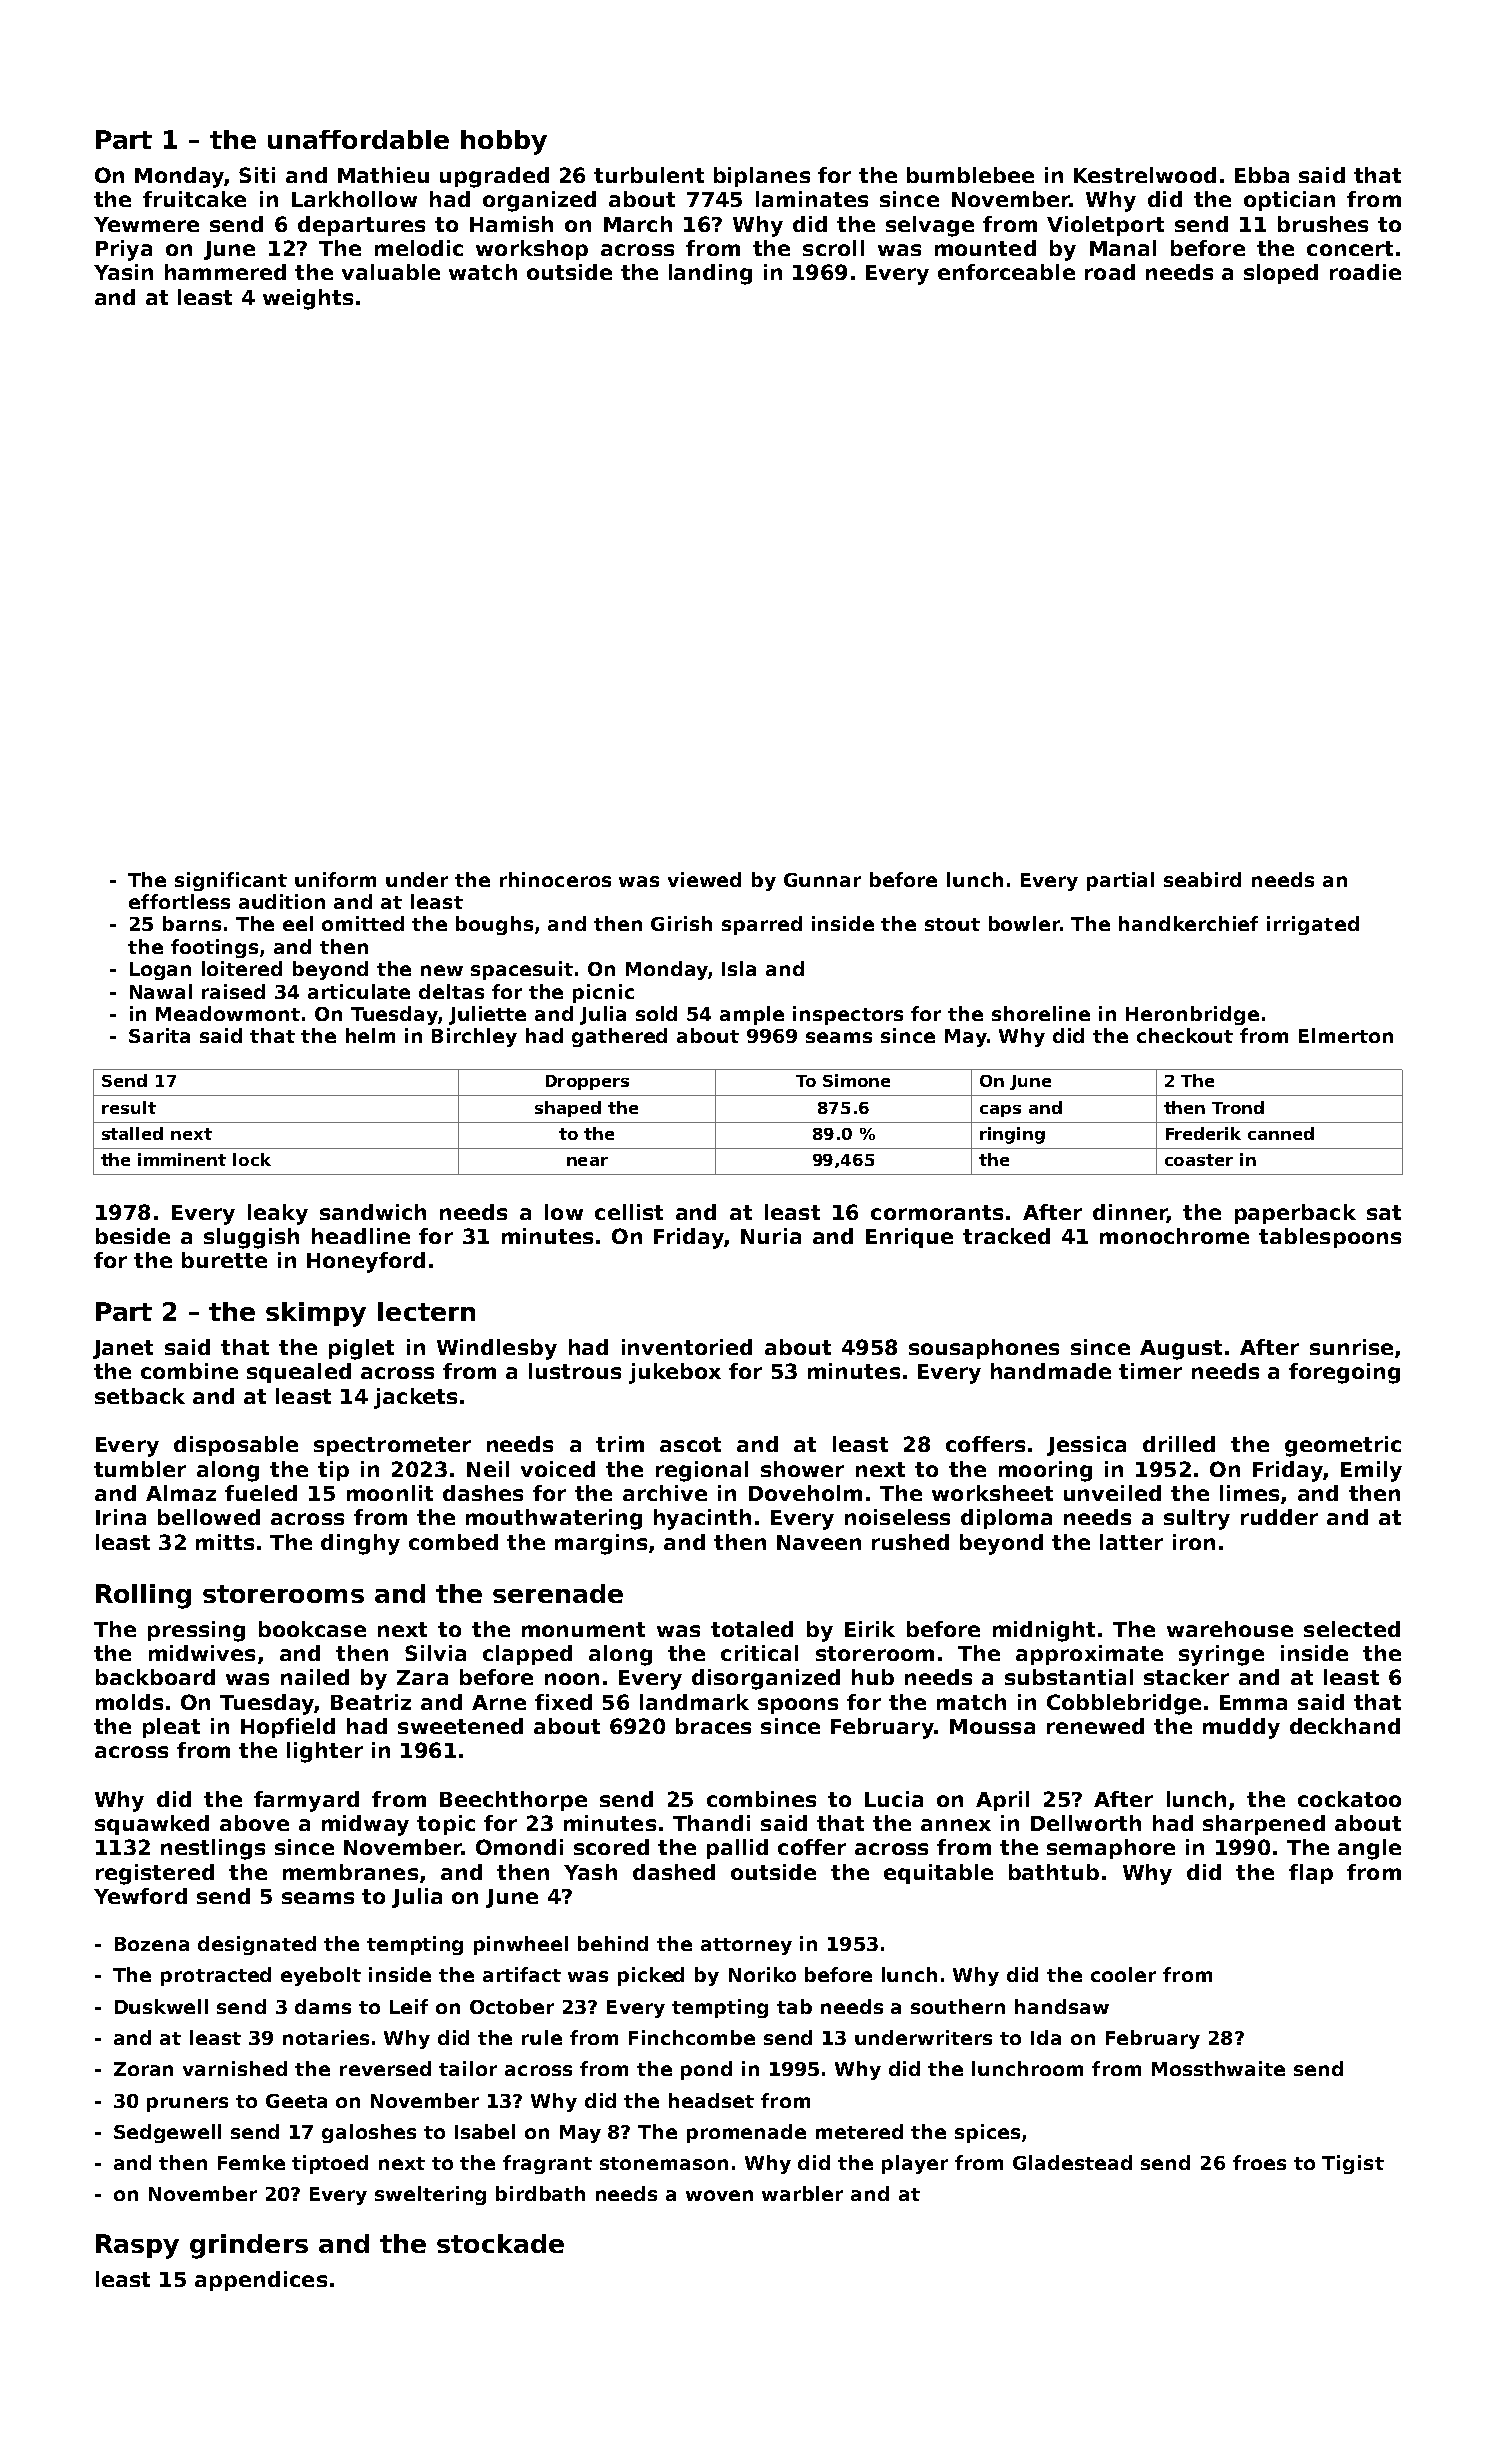  Describe the element at coordinates (143, 2069) in the document. I see `Zoran` at that location.
